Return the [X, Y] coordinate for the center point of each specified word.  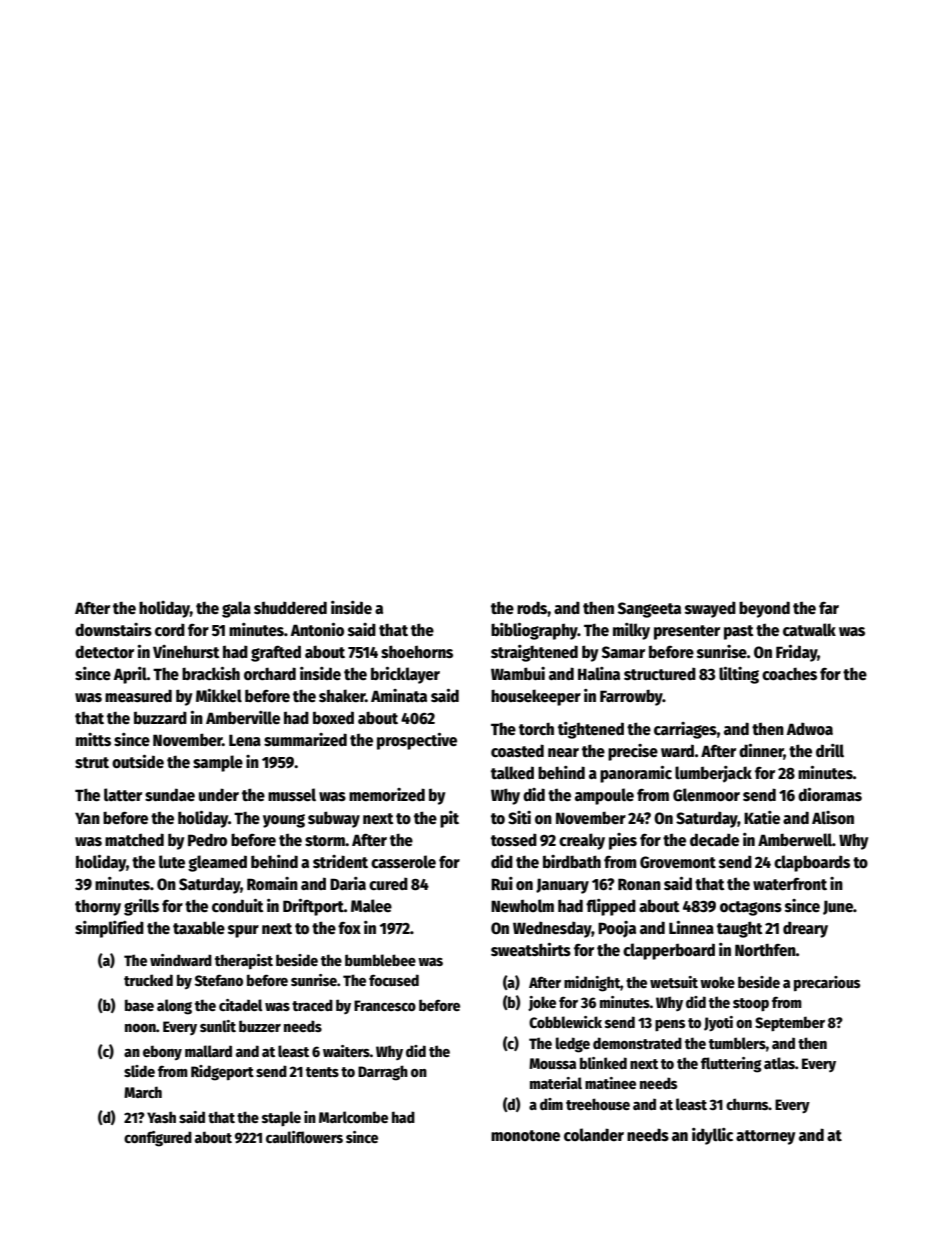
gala [236, 609]
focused [394, 980]
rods [532, 607]
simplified [109, 929]
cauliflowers [304, 1137]
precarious [827, 984]
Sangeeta [649, 610]
